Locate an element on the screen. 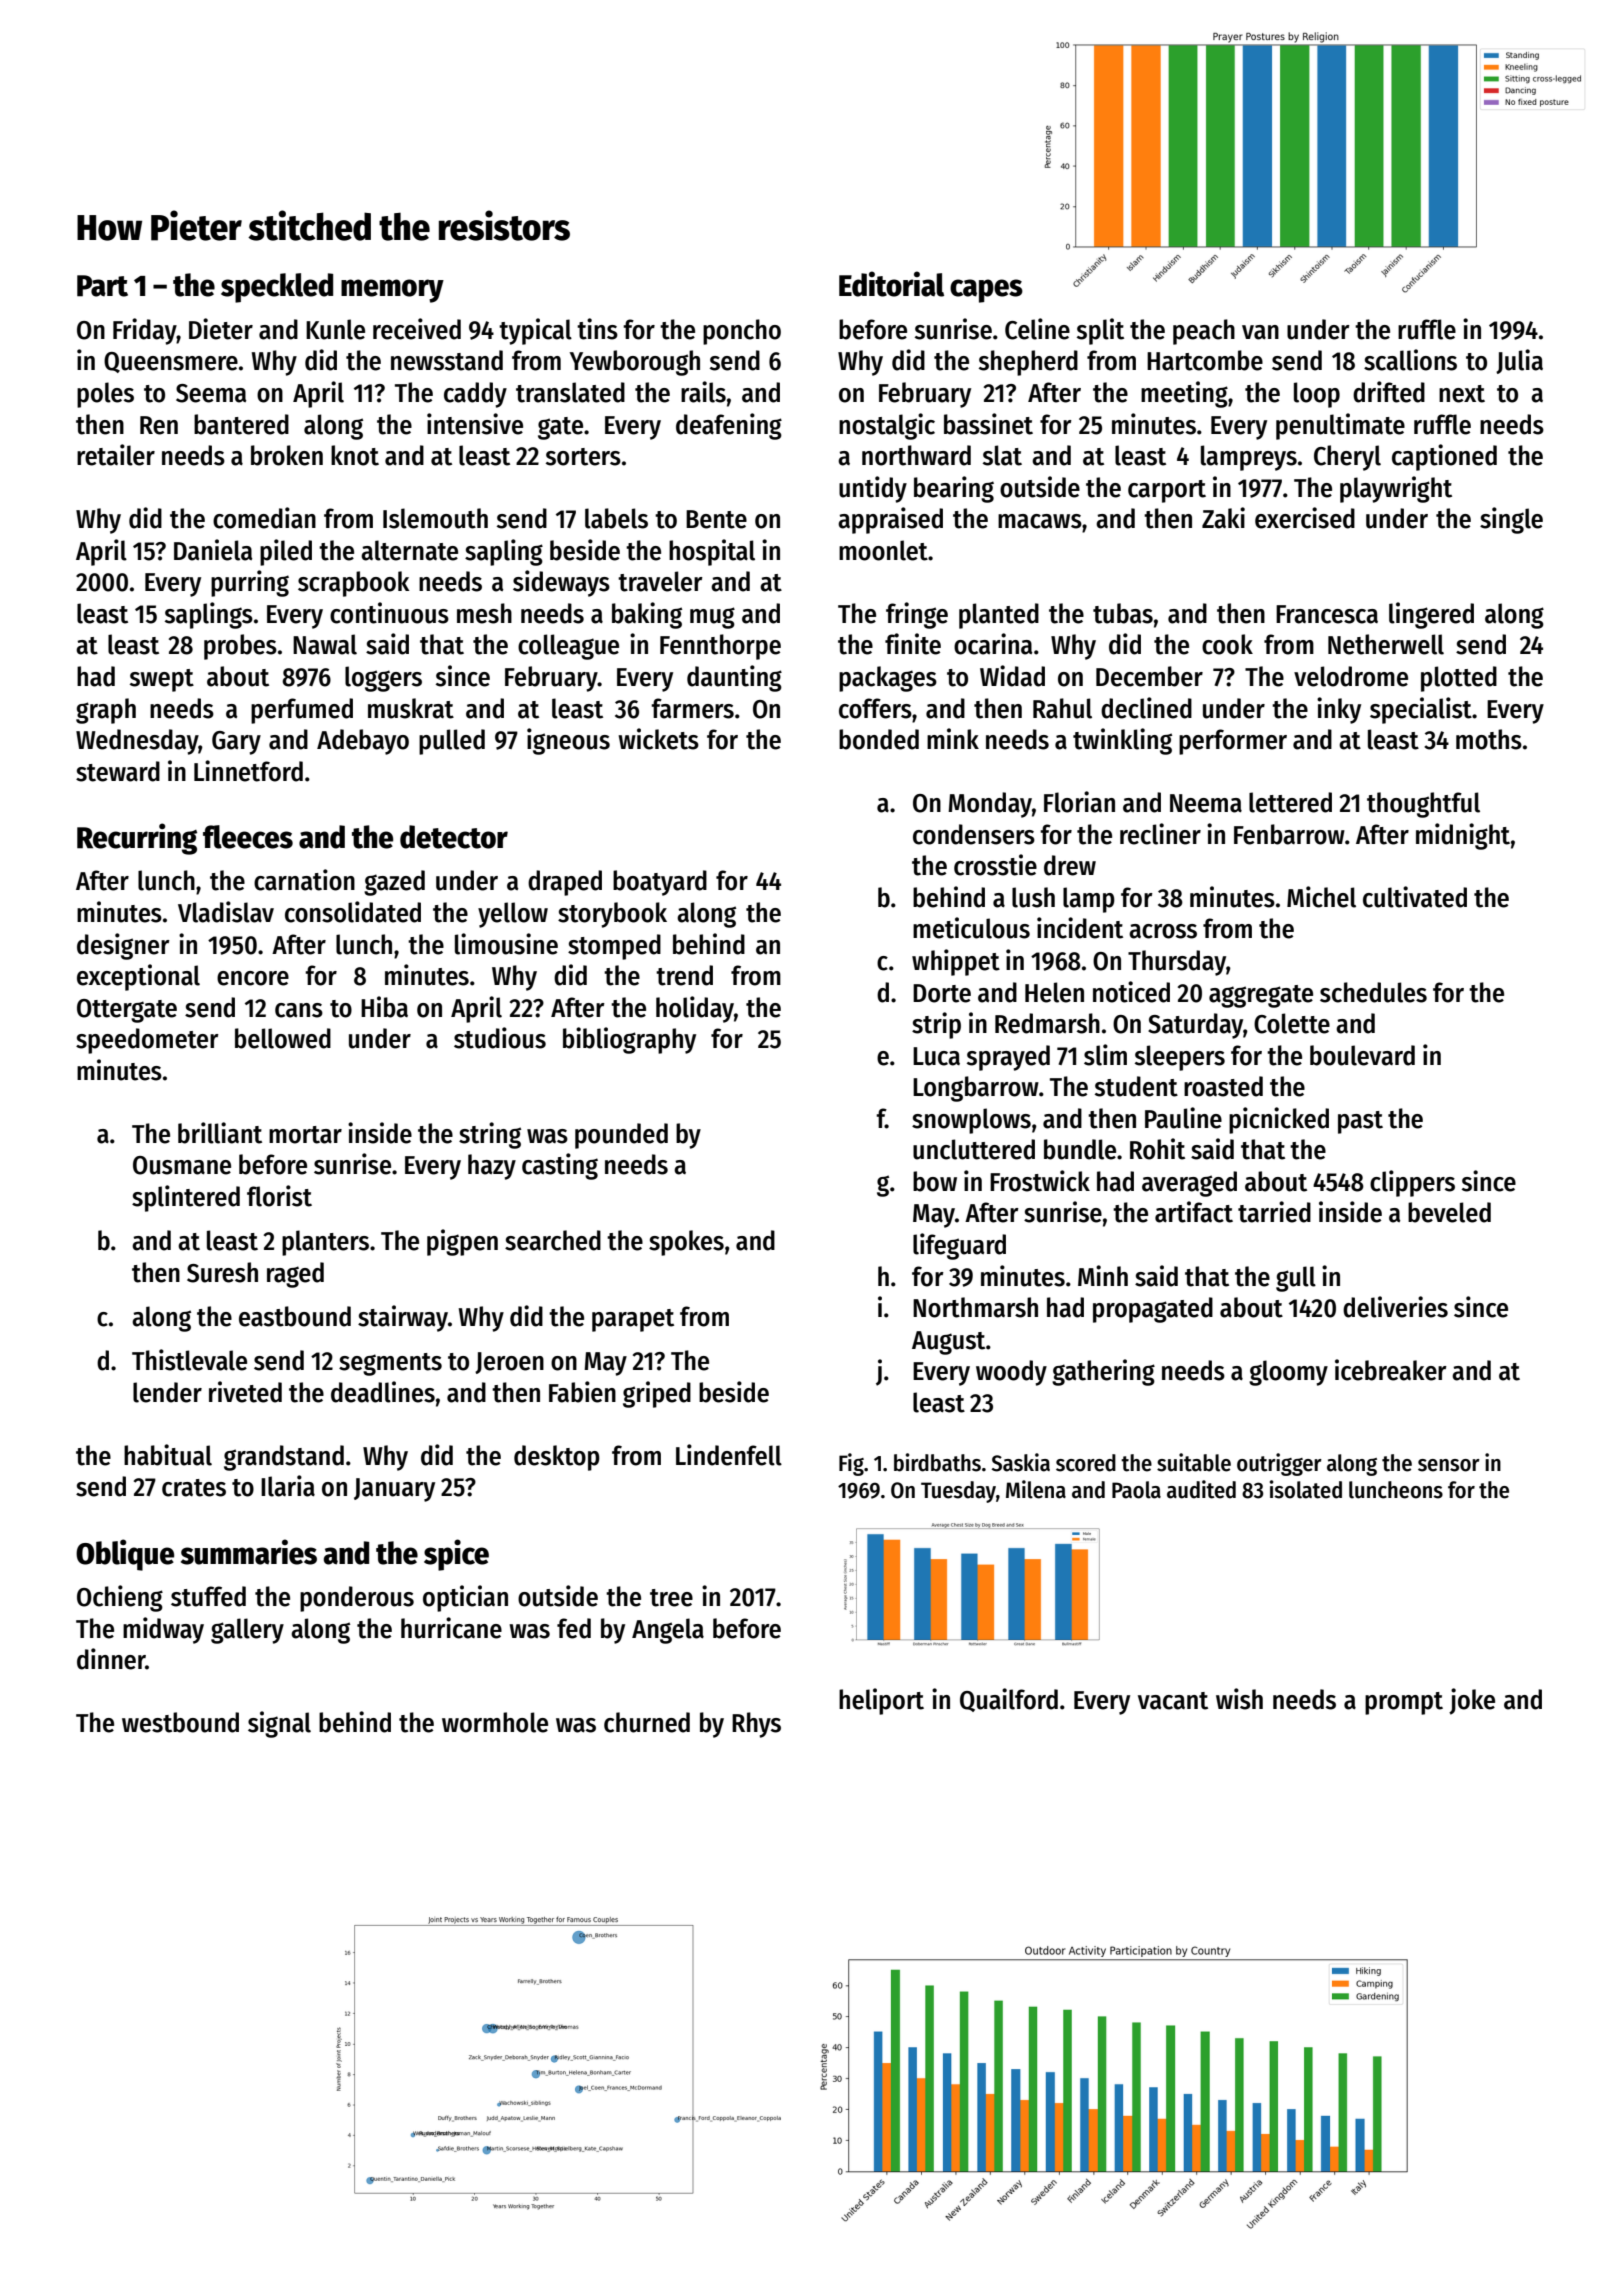  signal is located at coordinates (279, 1724).
